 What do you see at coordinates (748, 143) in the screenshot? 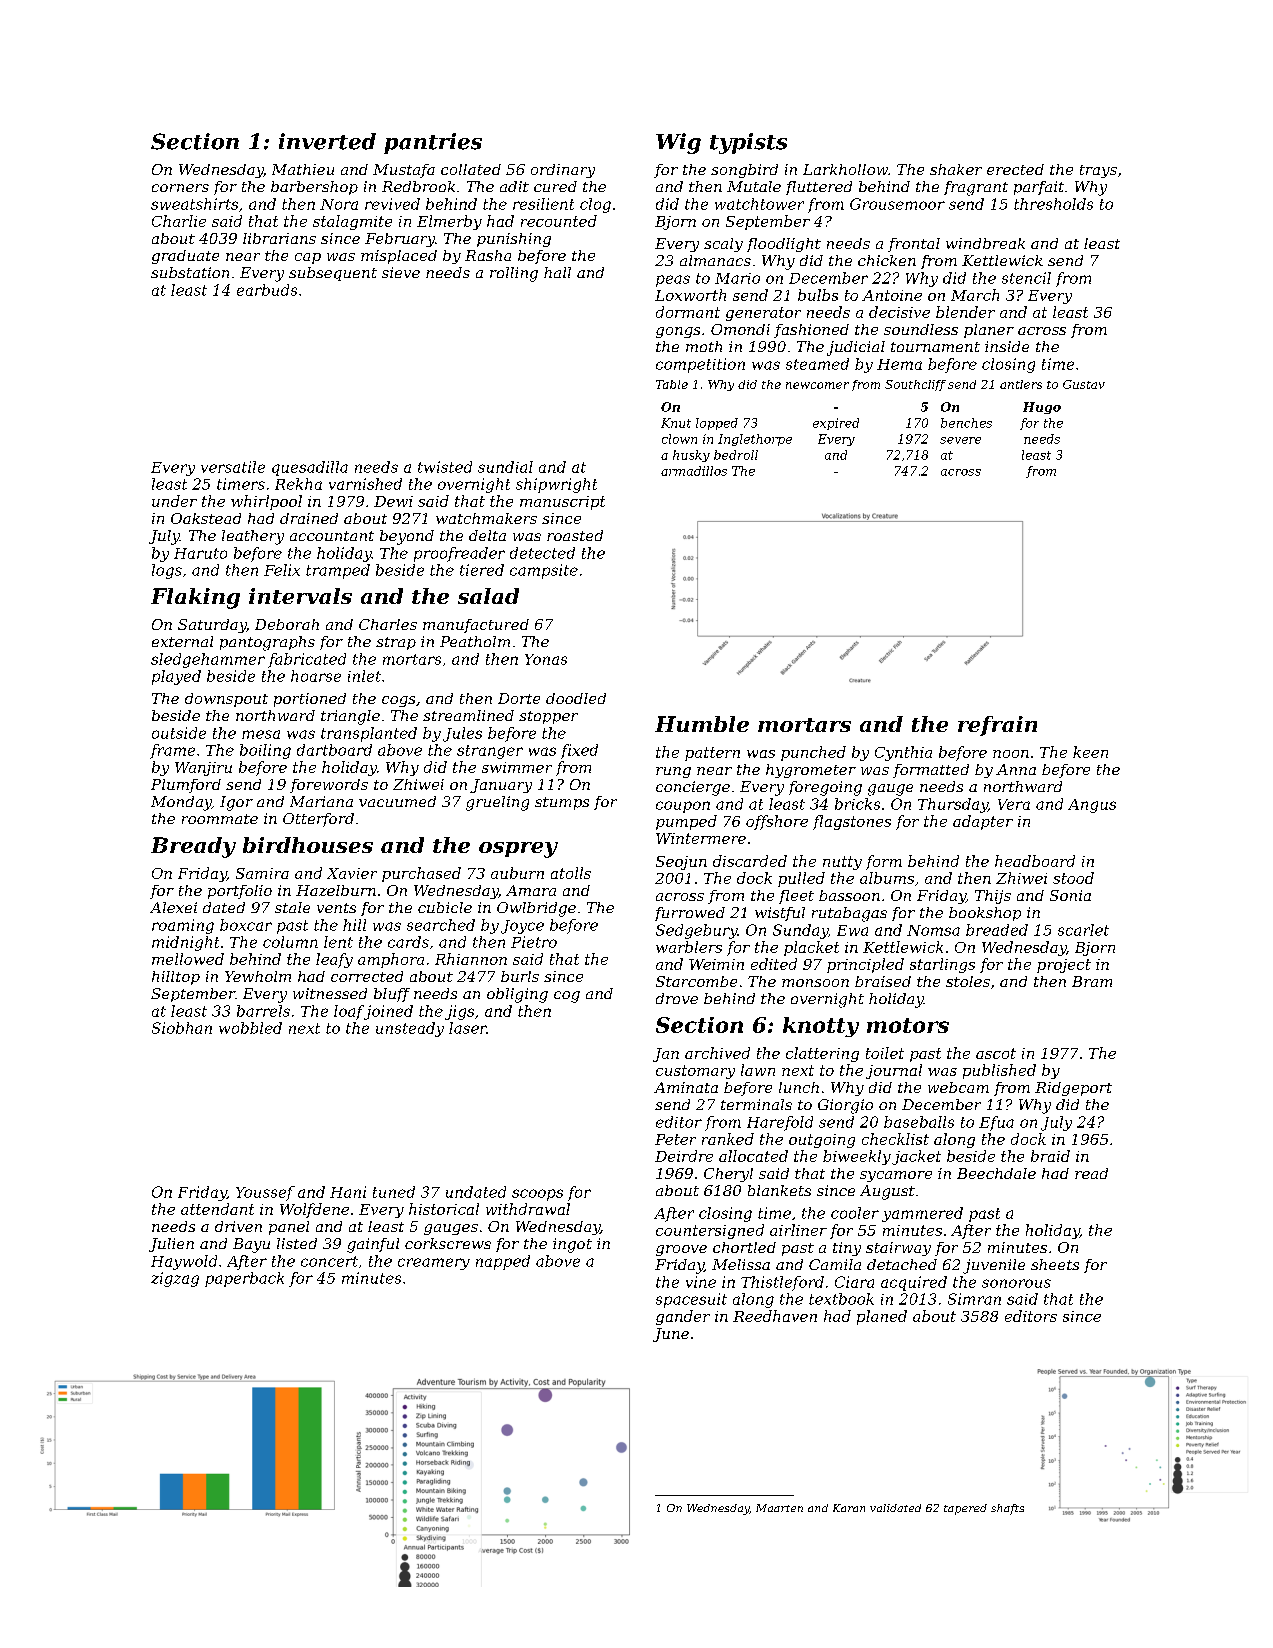
I see `typists` at bounding box center [748, 143].
